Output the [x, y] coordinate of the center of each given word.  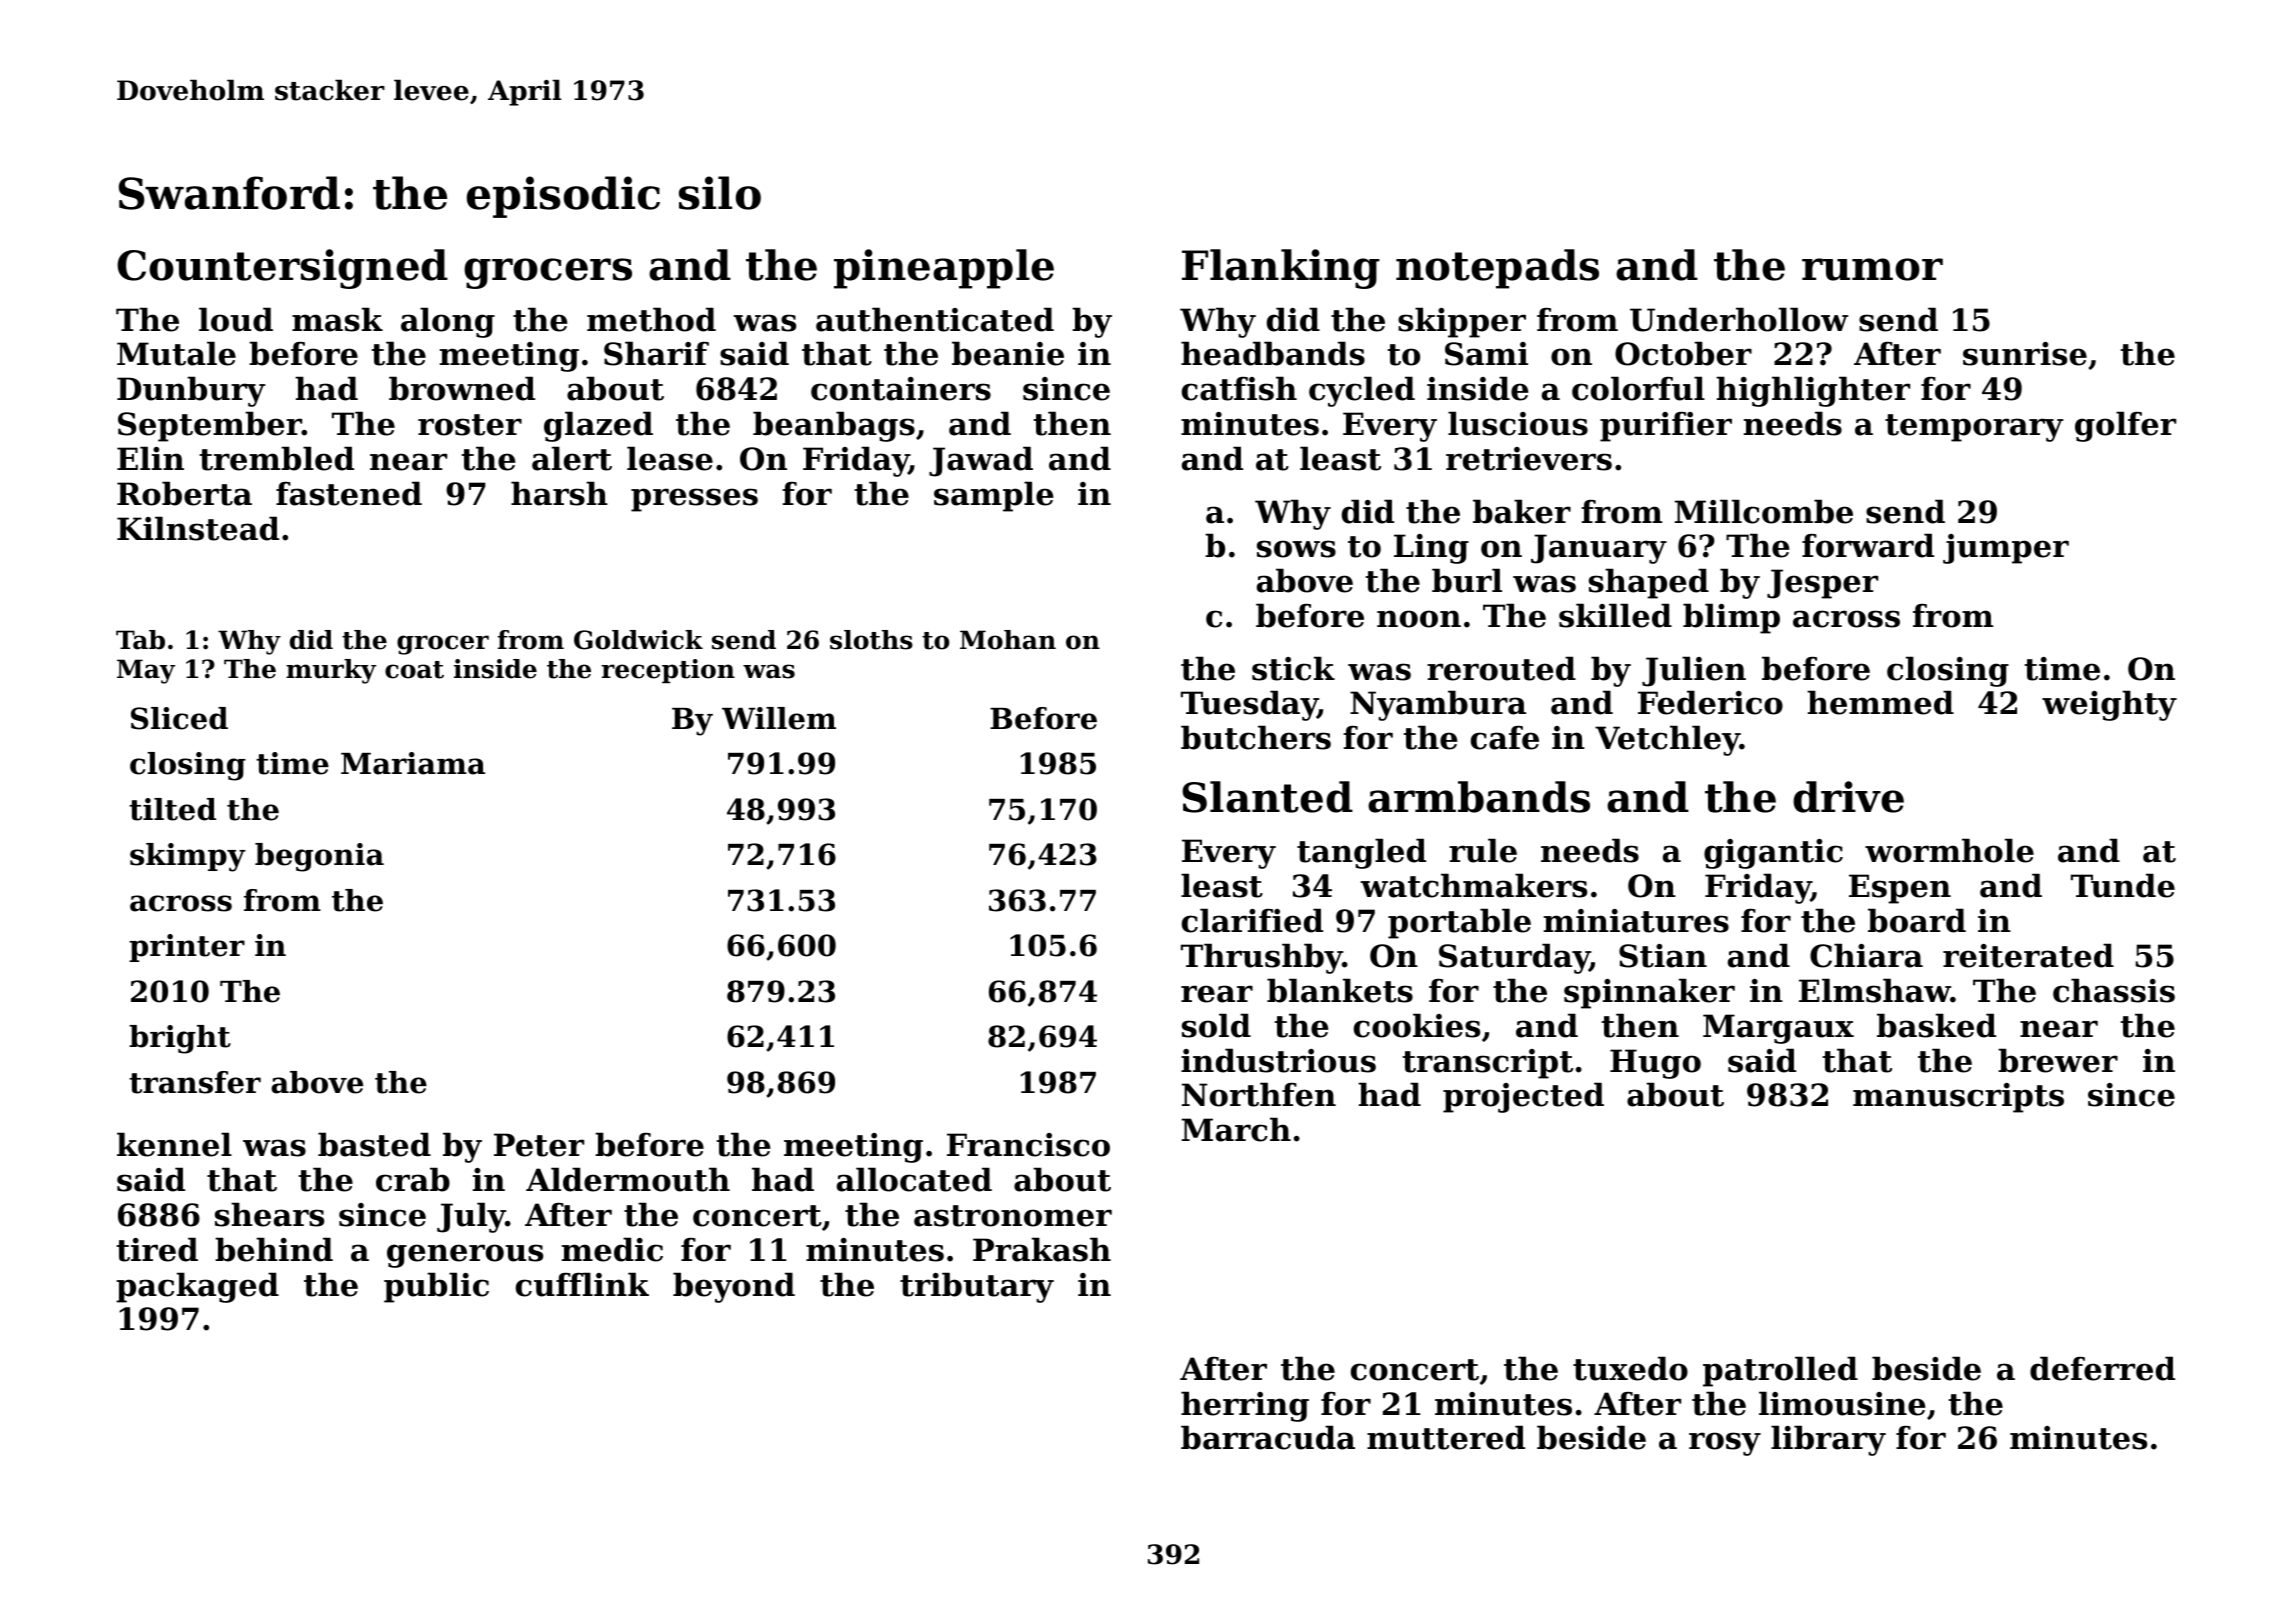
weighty [2109, 705]
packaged [197, 1287]
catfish [1239, 388]
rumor [1872, 269]
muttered [1446, 1437]
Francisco [1028, 1145]
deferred [2102, 1368]
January [1599, 549]
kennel [174, 1144]
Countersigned [282, 269]
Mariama [413, 763]
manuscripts [1958, 1098]
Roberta [184, 493]
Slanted [1267, 797]
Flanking [1281, 269]
